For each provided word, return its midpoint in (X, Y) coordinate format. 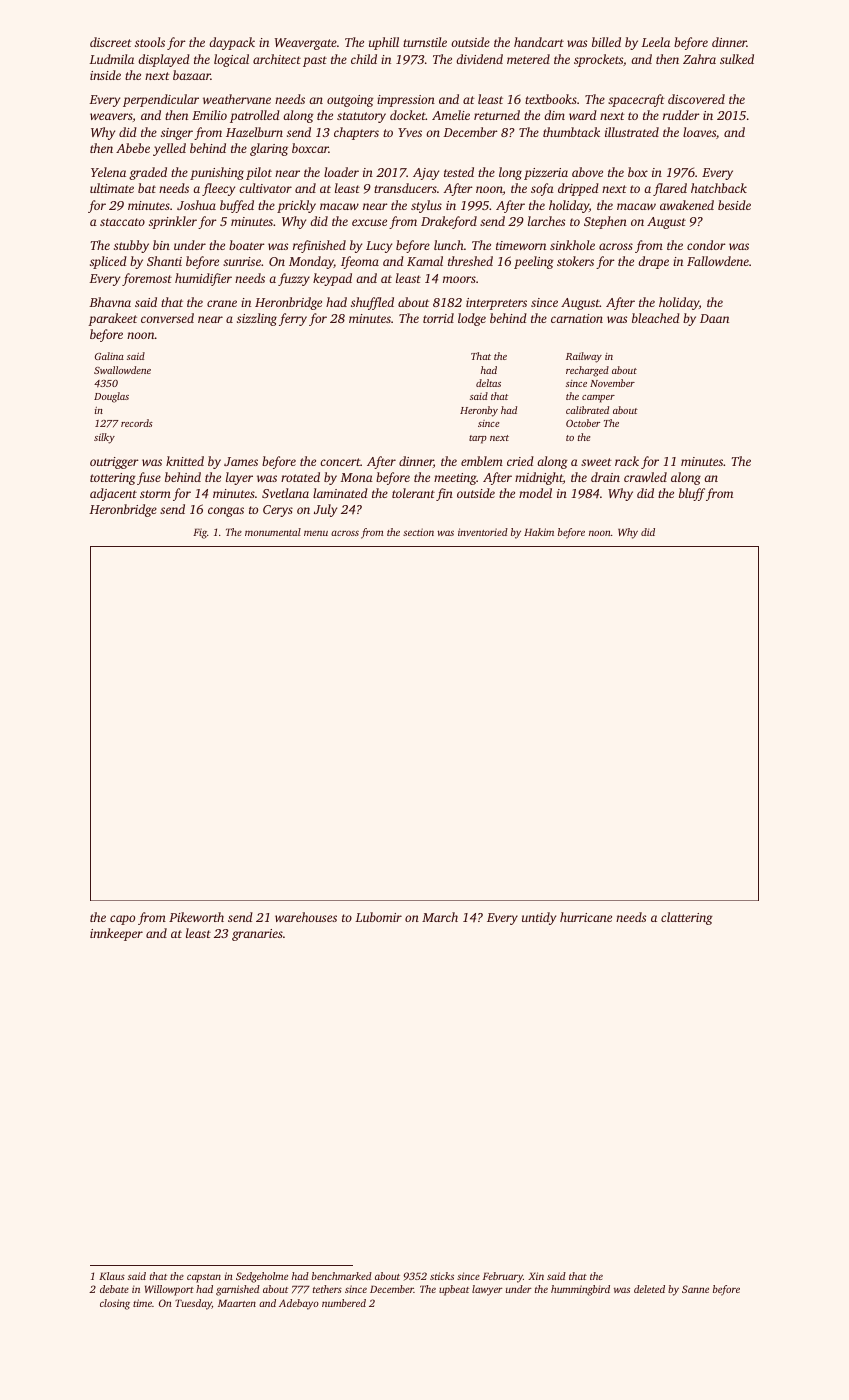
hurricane (586, 917)
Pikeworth (196, 917)
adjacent (113, 494)
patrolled (255, 116)
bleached (656, 318)
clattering (687, 918)
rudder (681, 115)
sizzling (257, 319)
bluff (692, 494)
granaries (257, 935)
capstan (204, 1278)
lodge (472, 319)
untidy (539, 918)
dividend (479, 59)
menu (316, 533)
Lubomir (378, 917)
